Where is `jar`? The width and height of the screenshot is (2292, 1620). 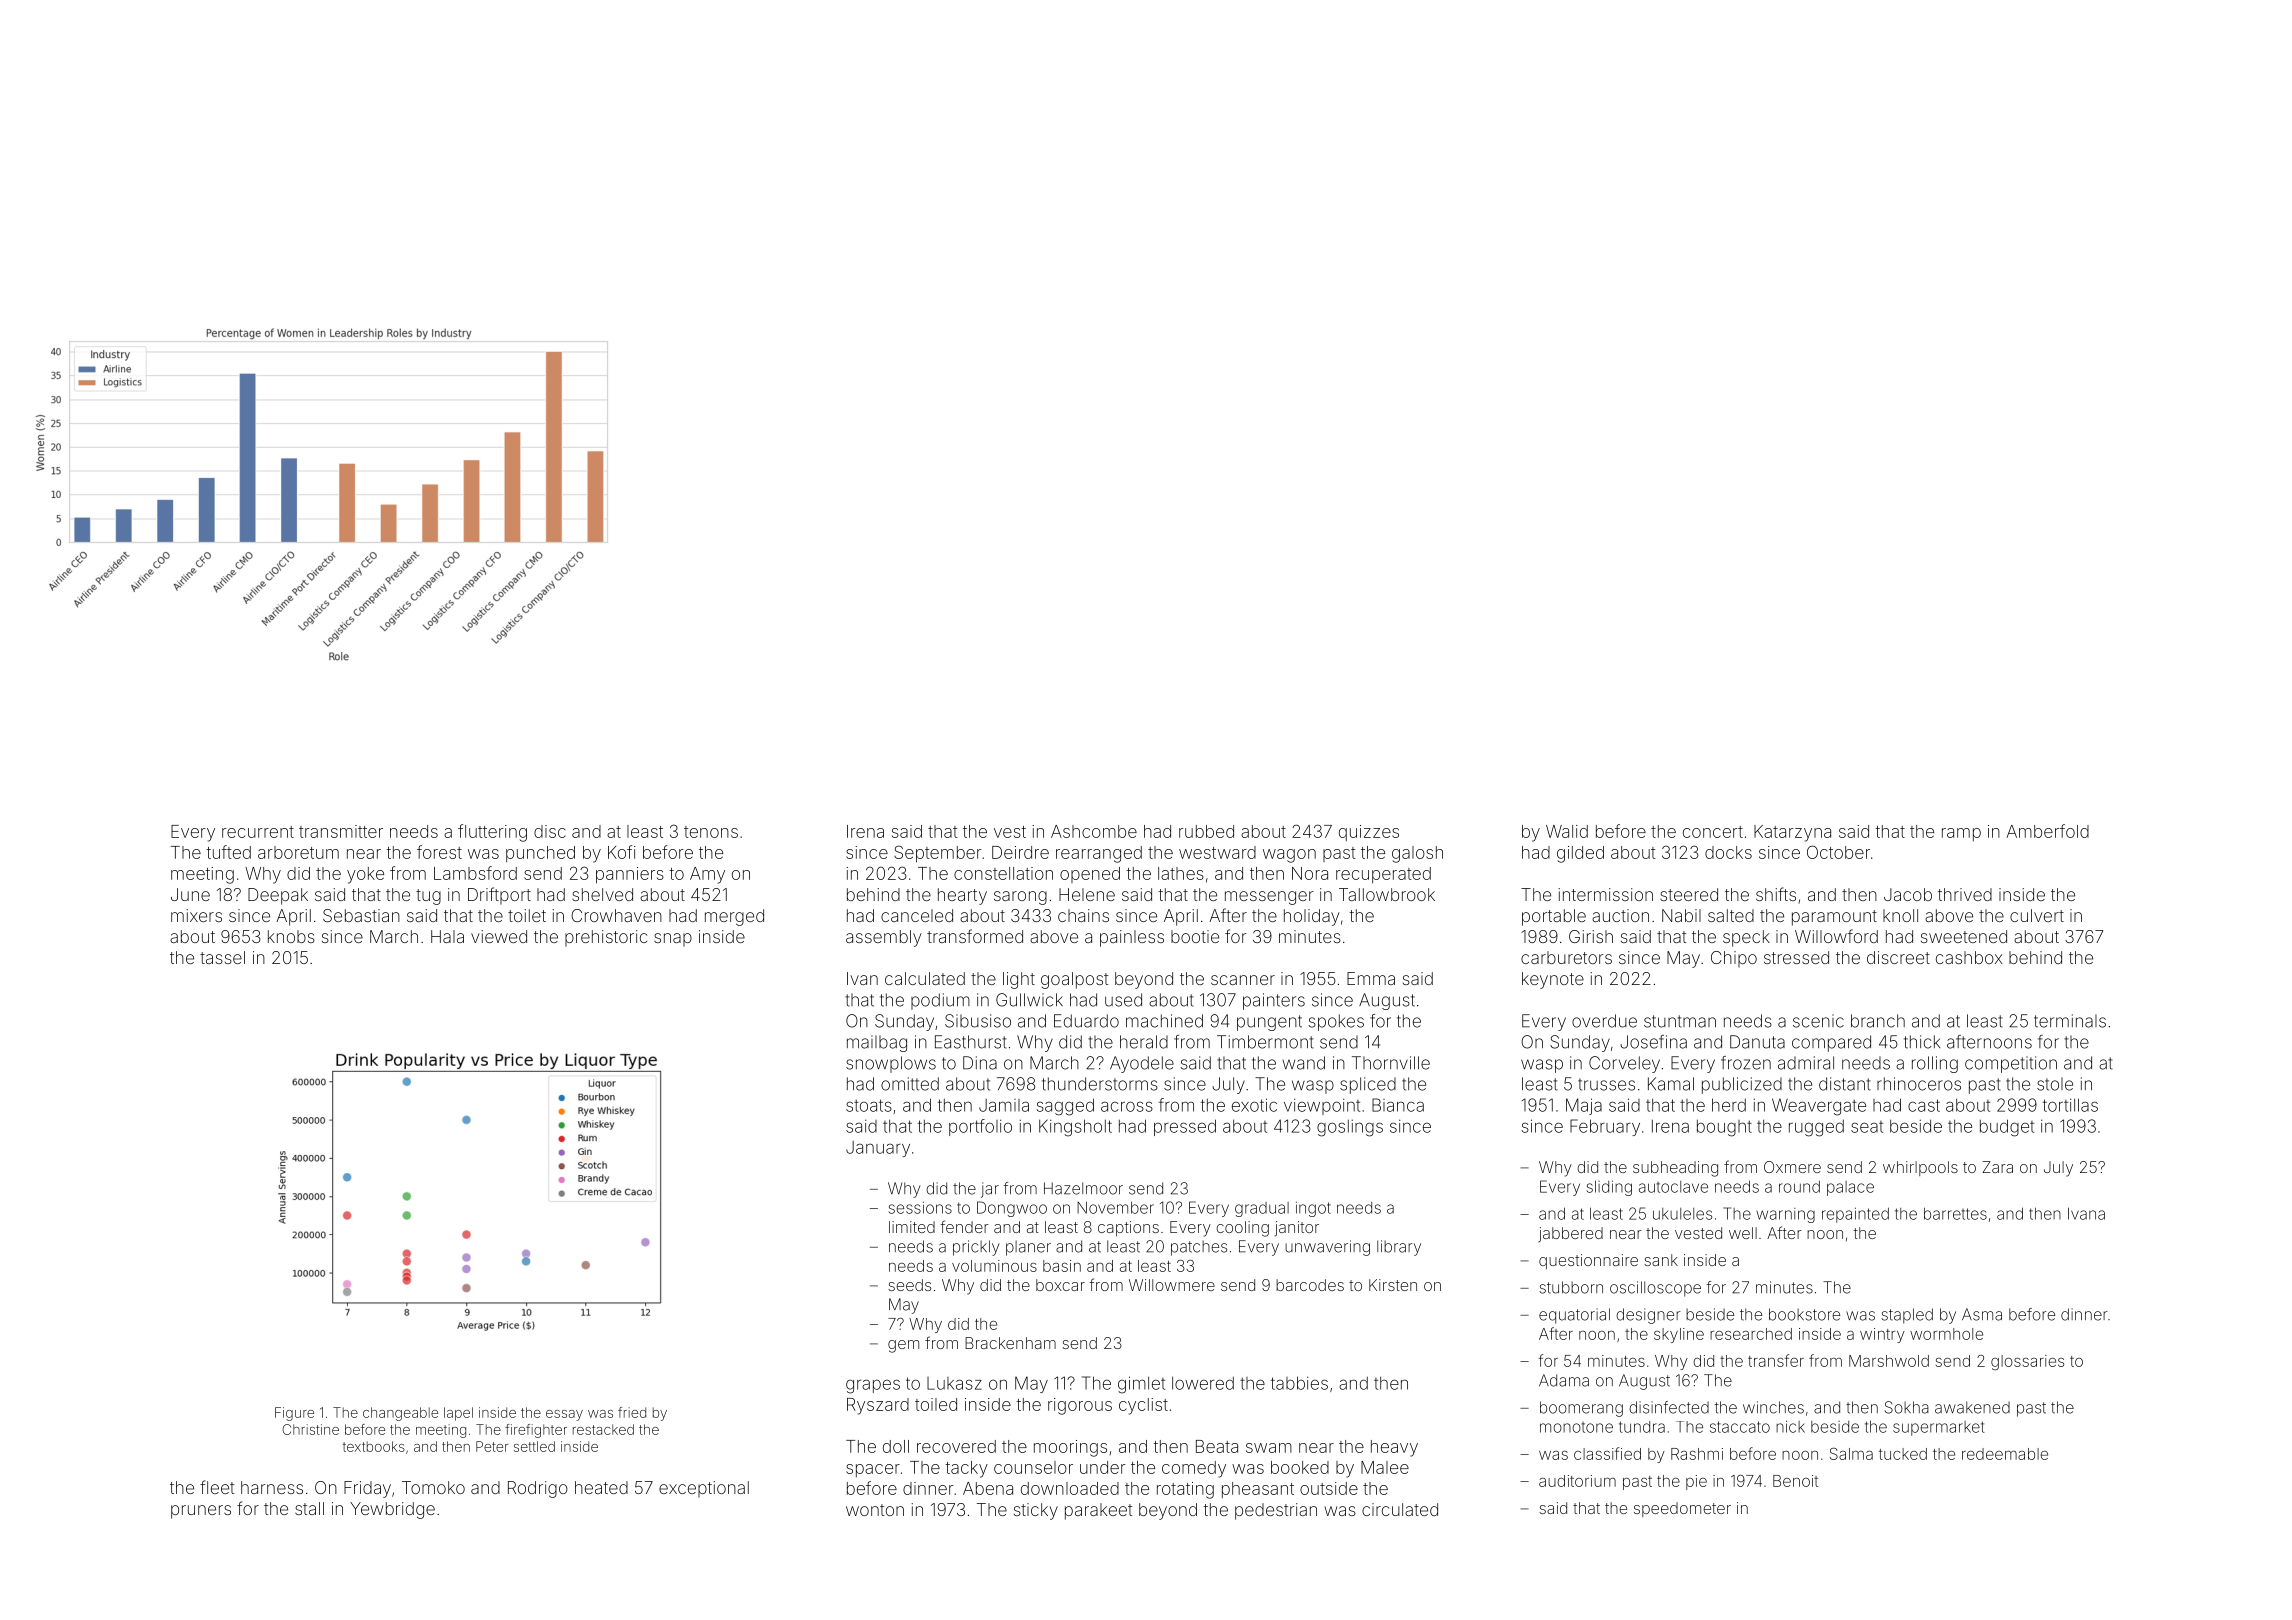 jar is located at coordinates (990, 1190).
